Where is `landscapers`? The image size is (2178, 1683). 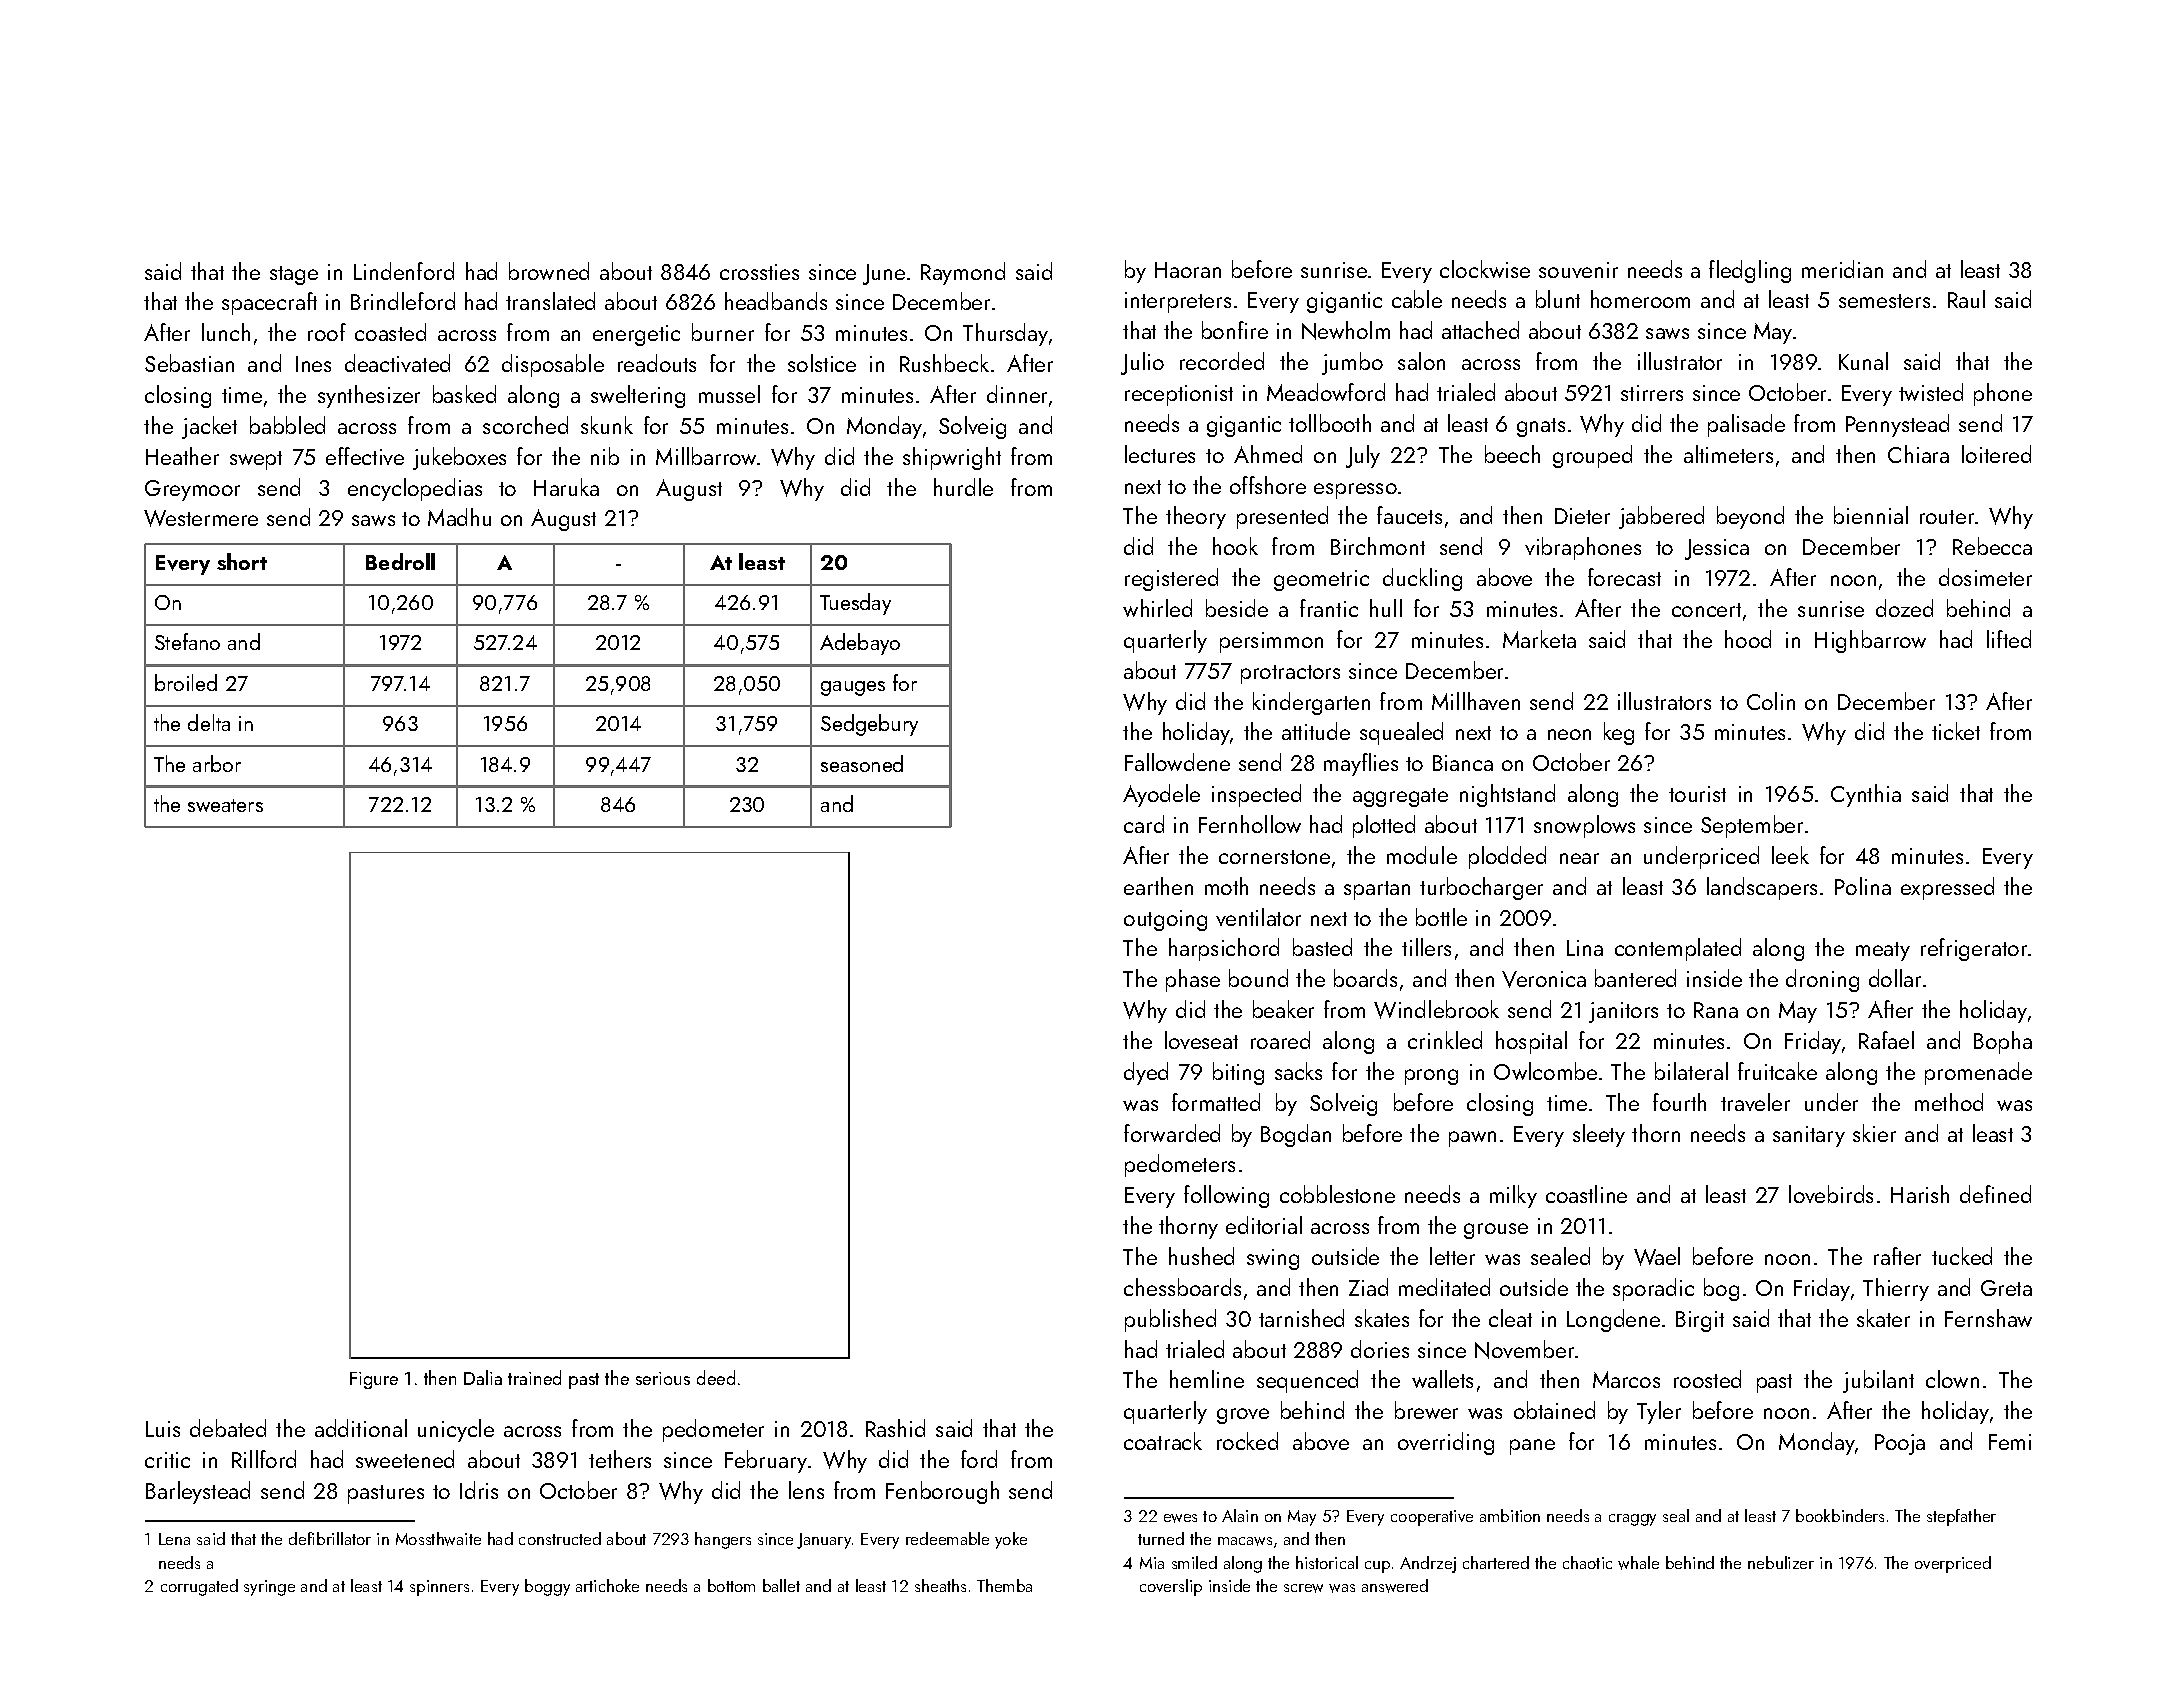
landscapers is located at coordinates (1762, 888).
